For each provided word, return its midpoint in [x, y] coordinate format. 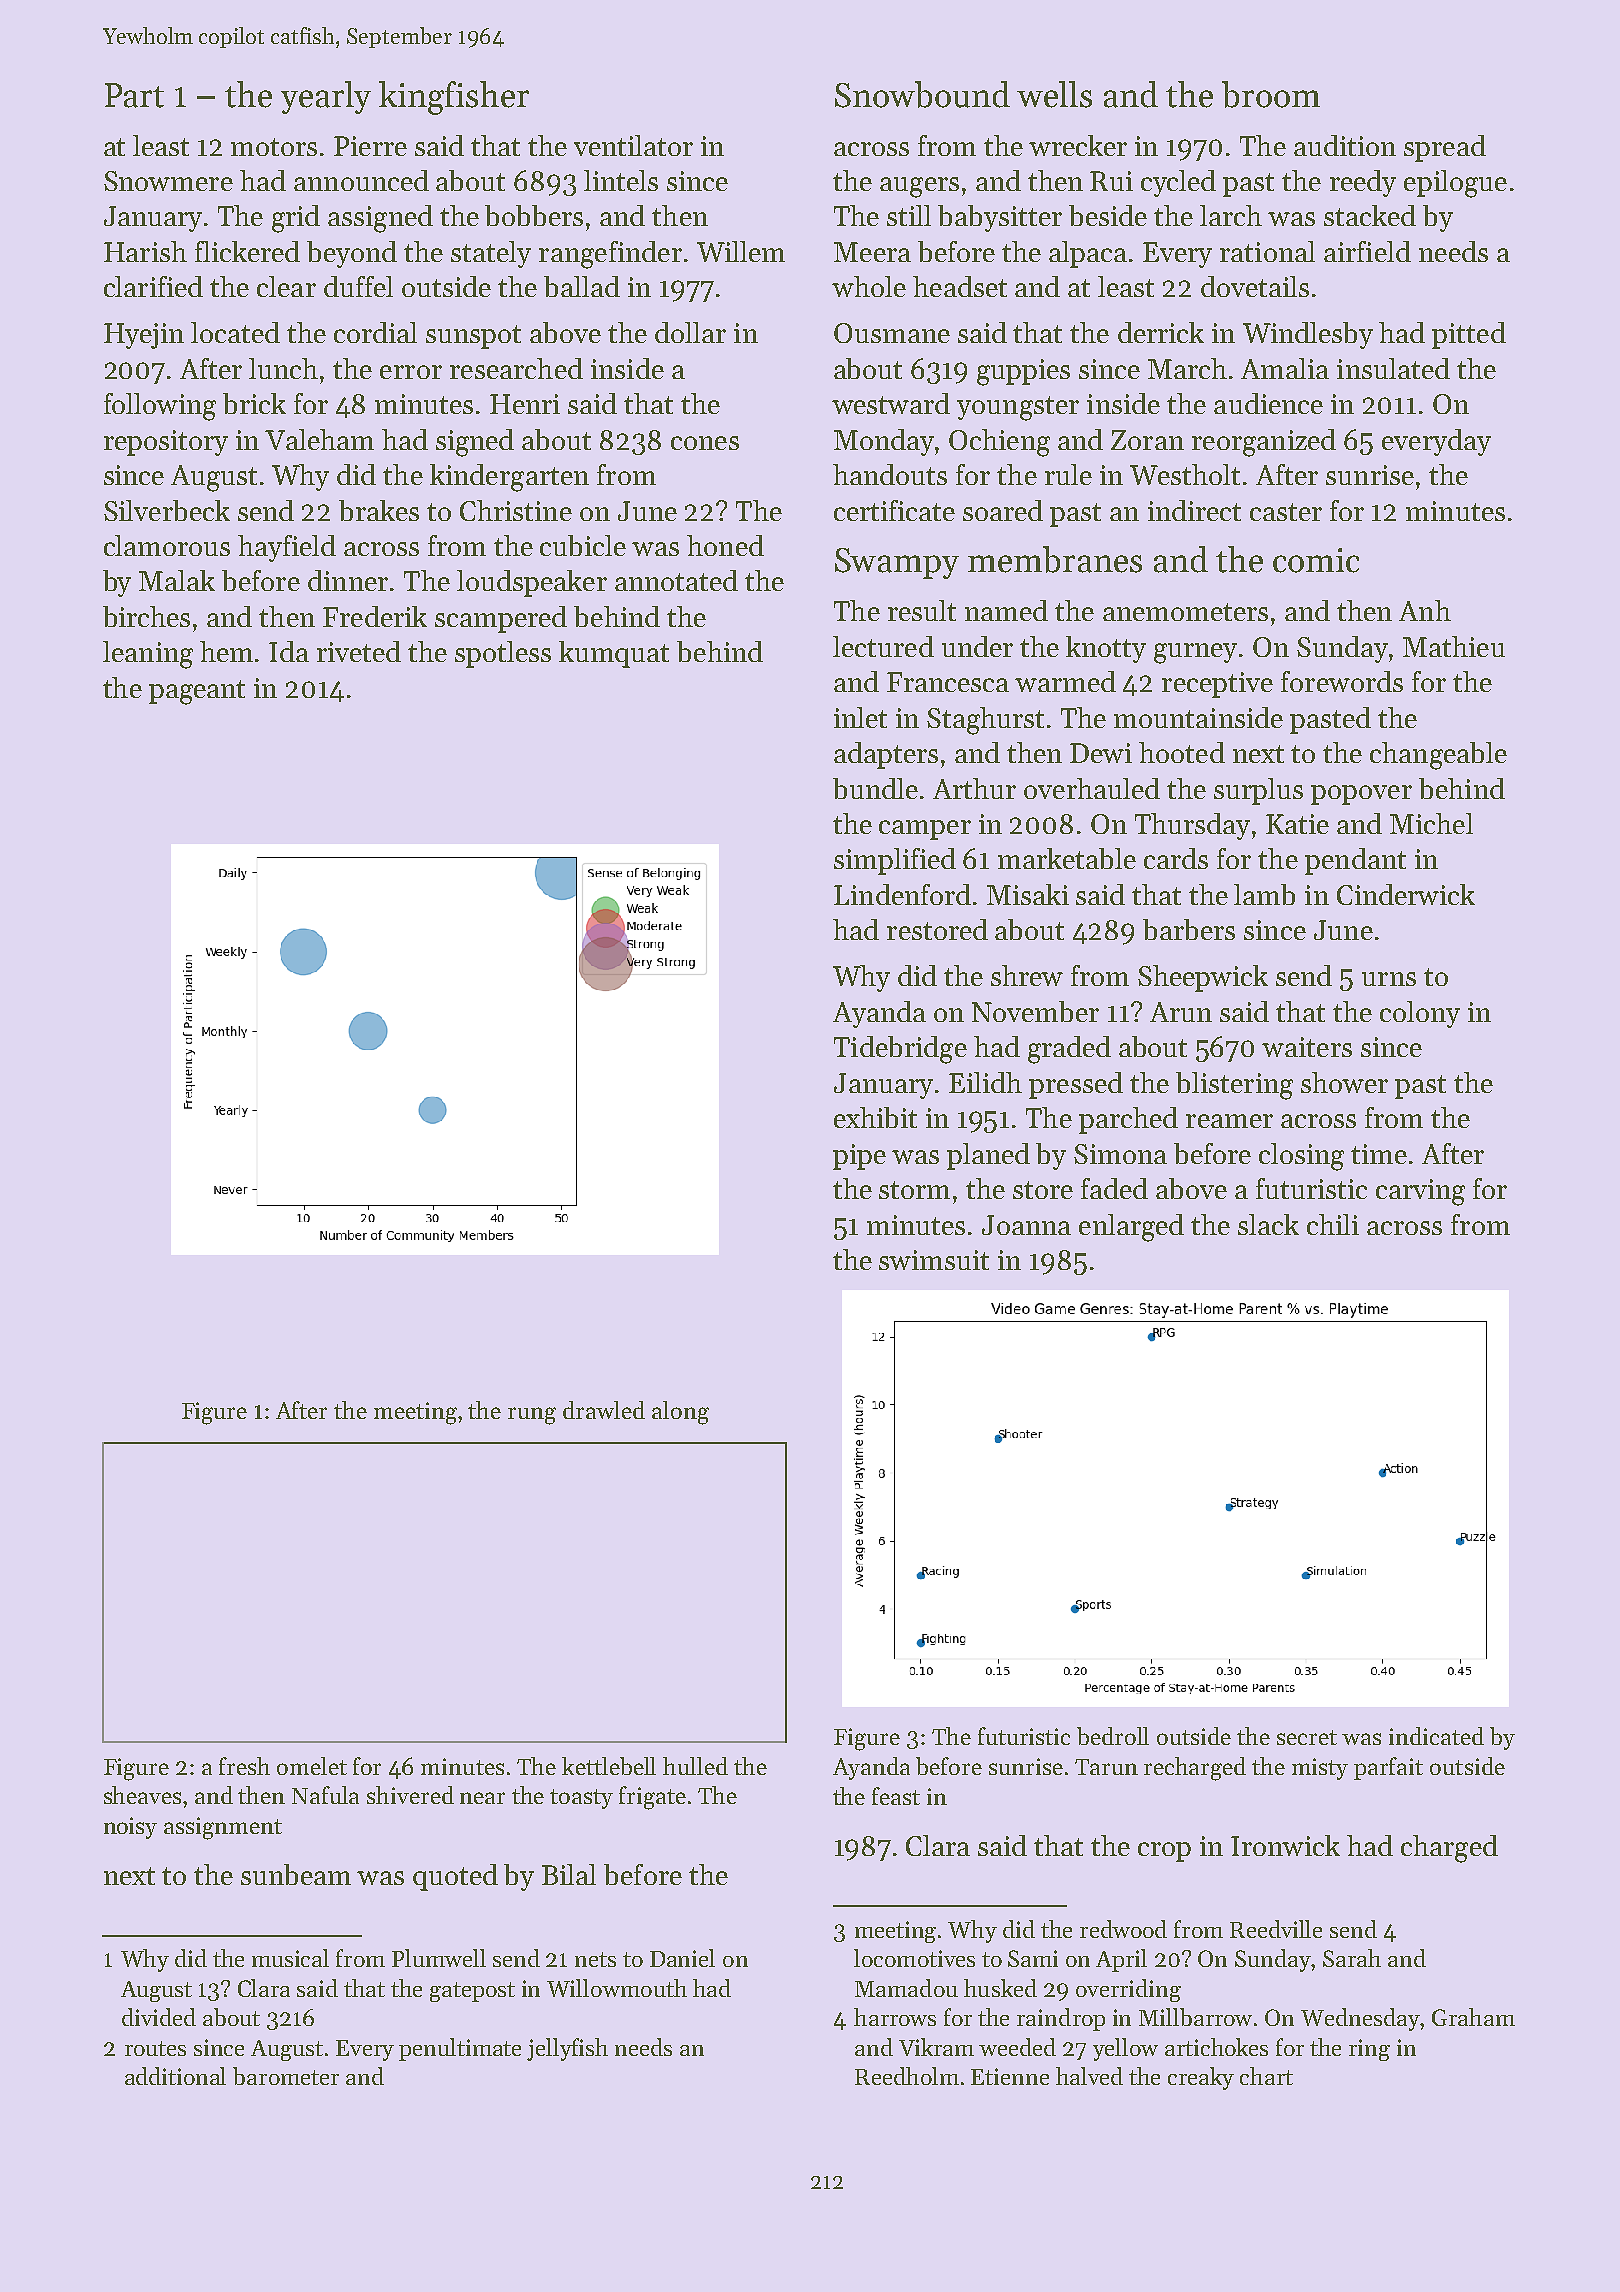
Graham [1473, 2017]
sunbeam [296, 1874]
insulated [1393, 368]
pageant [197, 692]
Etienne [1010, 2076]
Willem [741, 251]
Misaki [1028, 894]
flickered [247, 251]
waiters [1307, 1047]
